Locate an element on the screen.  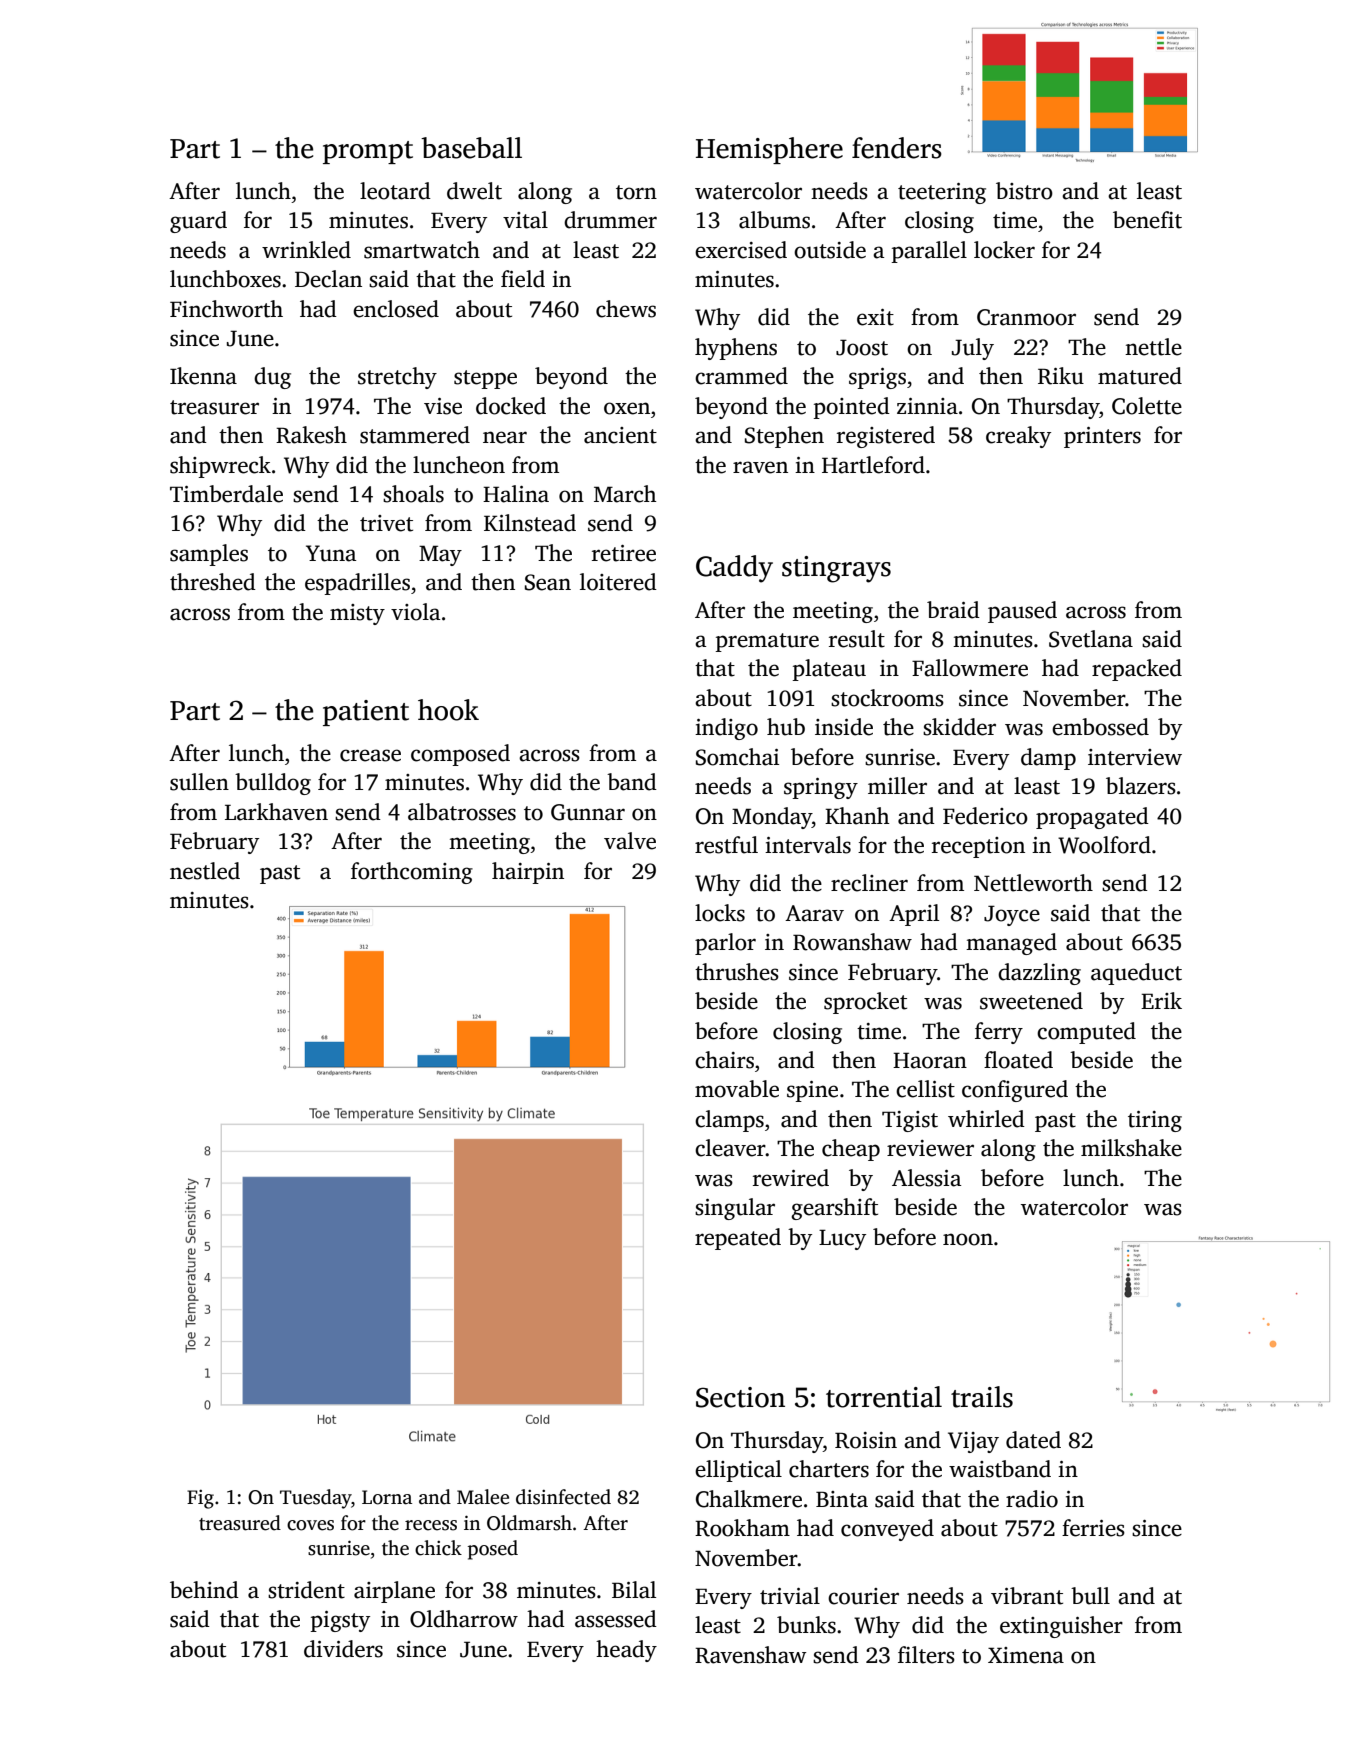
treasured is located at coordinates (240, 1523).
